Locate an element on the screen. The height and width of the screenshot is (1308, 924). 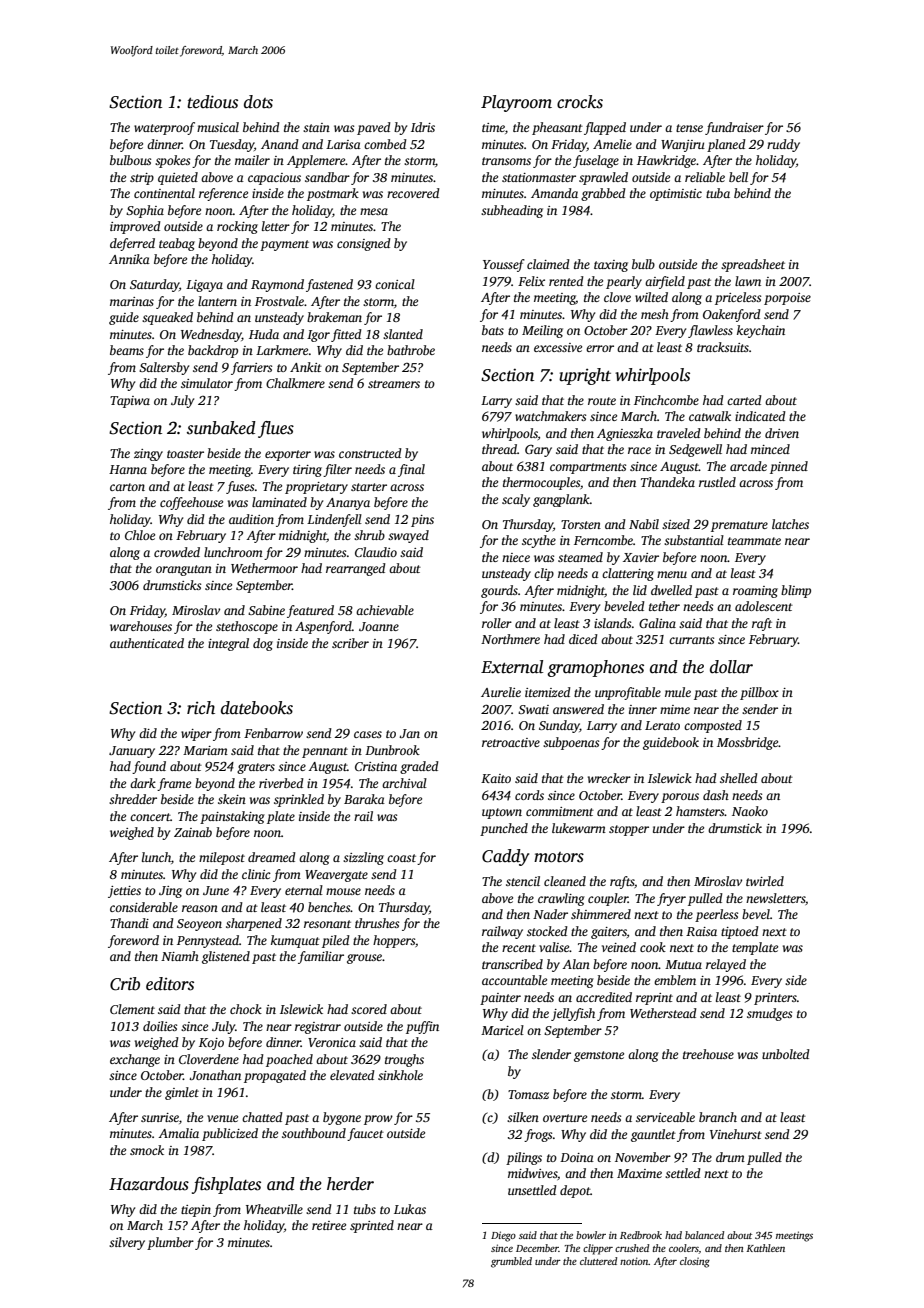
dark is located at coordinates (143, 783).
